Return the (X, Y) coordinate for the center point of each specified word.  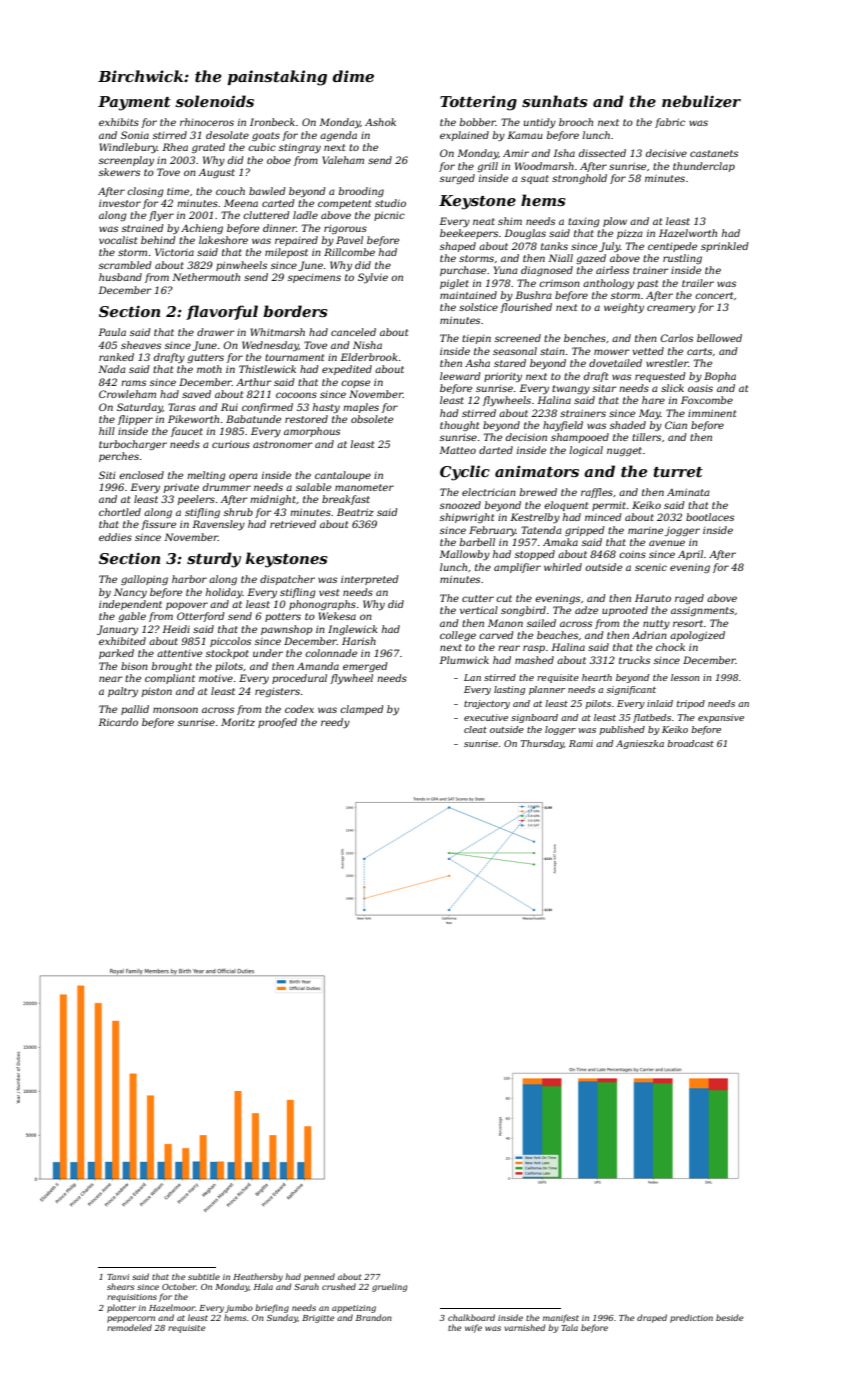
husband (120, 277)
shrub (238, 512)
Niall (560, 258)
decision (526, 437)
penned (319, 1277)
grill (487, 167)
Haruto (653, 598)
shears (120, 1286)
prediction (691, 1318)
